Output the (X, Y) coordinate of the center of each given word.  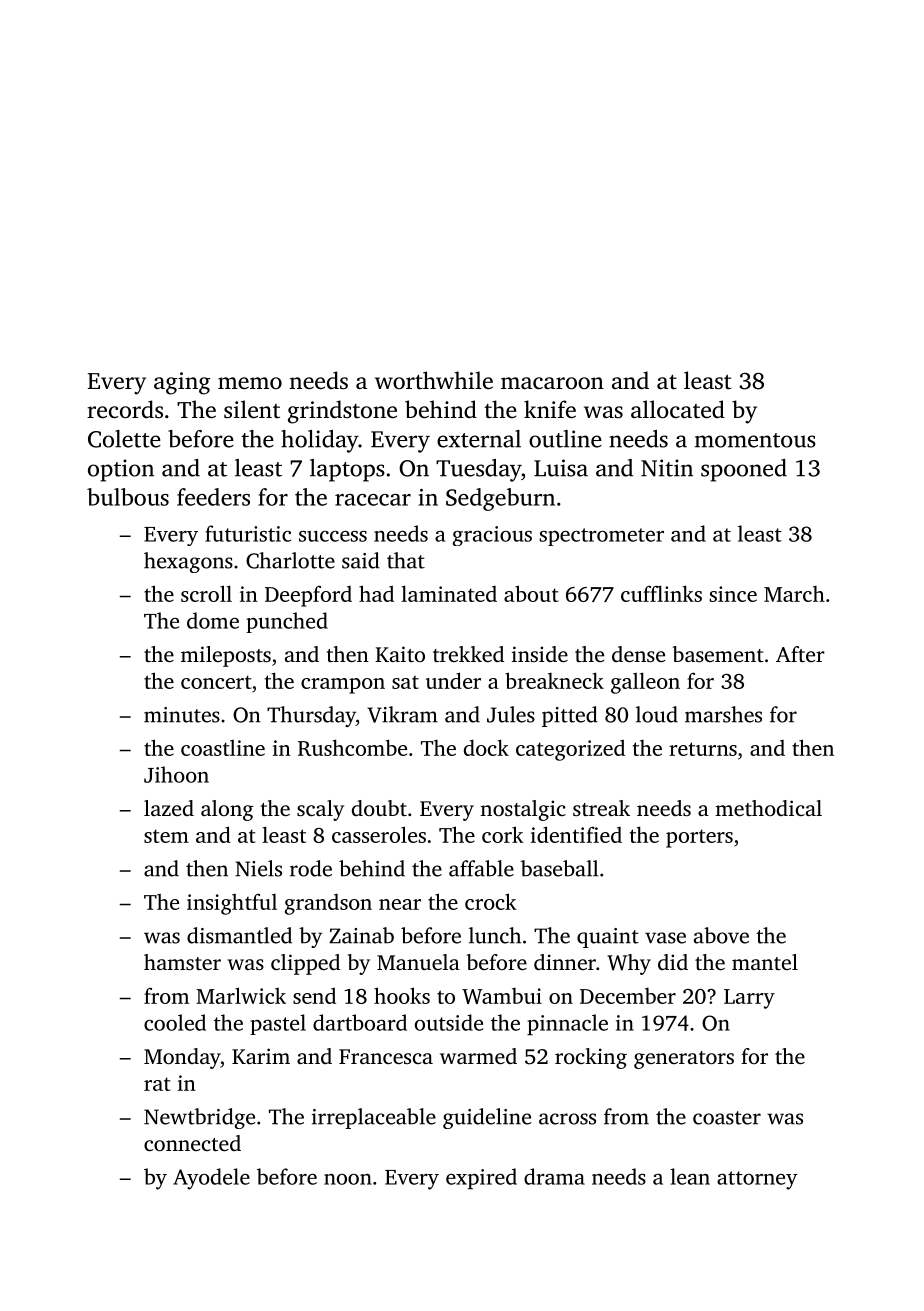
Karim (261, 1056)
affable (481, 868)
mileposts (226, 656)
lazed (169, 808)
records (125, 409)
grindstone (342, 412)
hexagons (188, 562)
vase (665, 938)
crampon (343, 686)
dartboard (360, 1022)
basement (718, 654)
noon (348, 1179)
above (721, 935)
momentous (755, 440)
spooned (744, 470)
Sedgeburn (500, 499)
